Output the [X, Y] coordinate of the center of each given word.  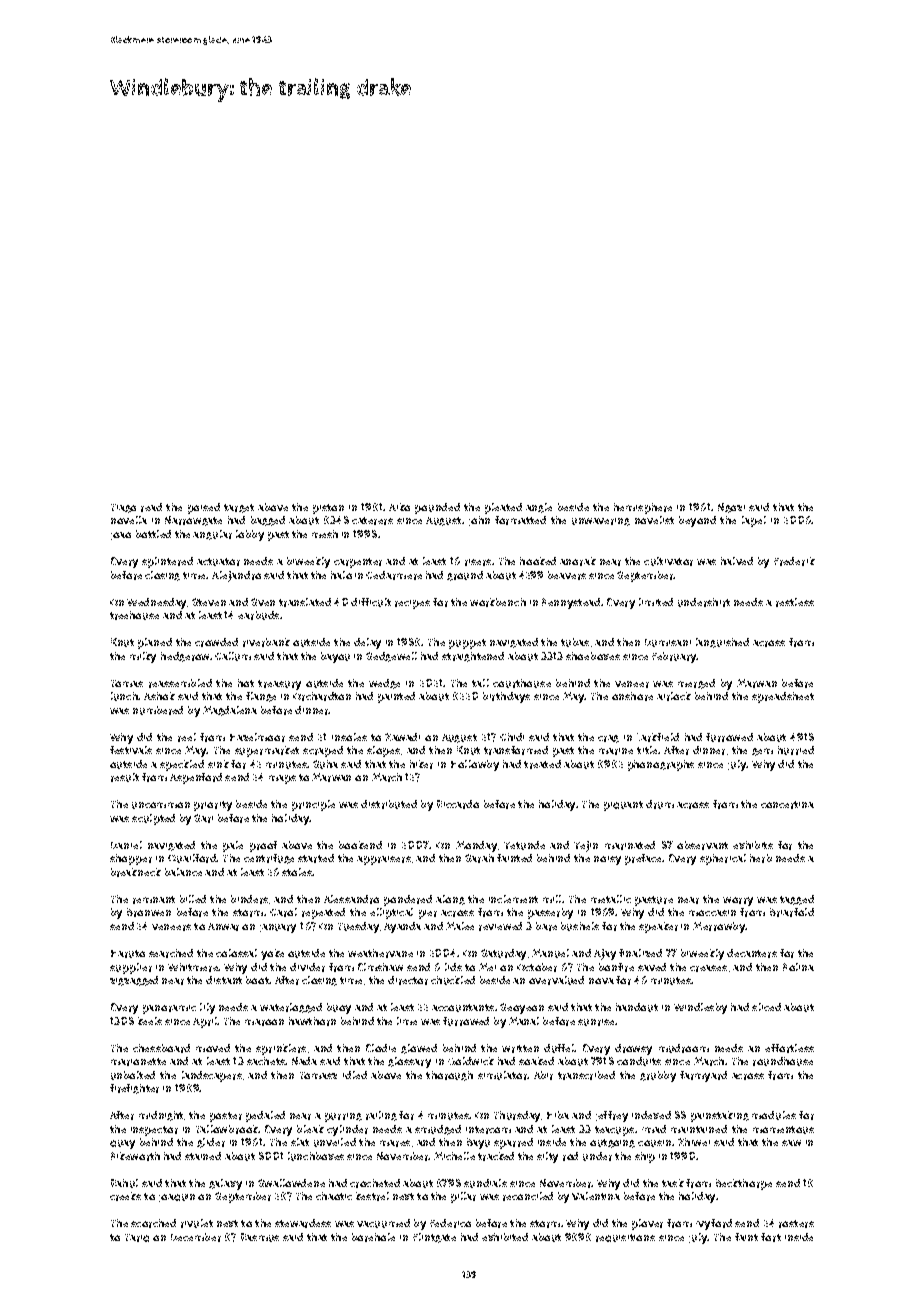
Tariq [137, 1238]
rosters [796, 1224]
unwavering [601, 522]
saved [652, 967]
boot [257, 980]
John [479, 521]
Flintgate [434, 1238]
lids [453, 967]
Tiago [123, 508]
